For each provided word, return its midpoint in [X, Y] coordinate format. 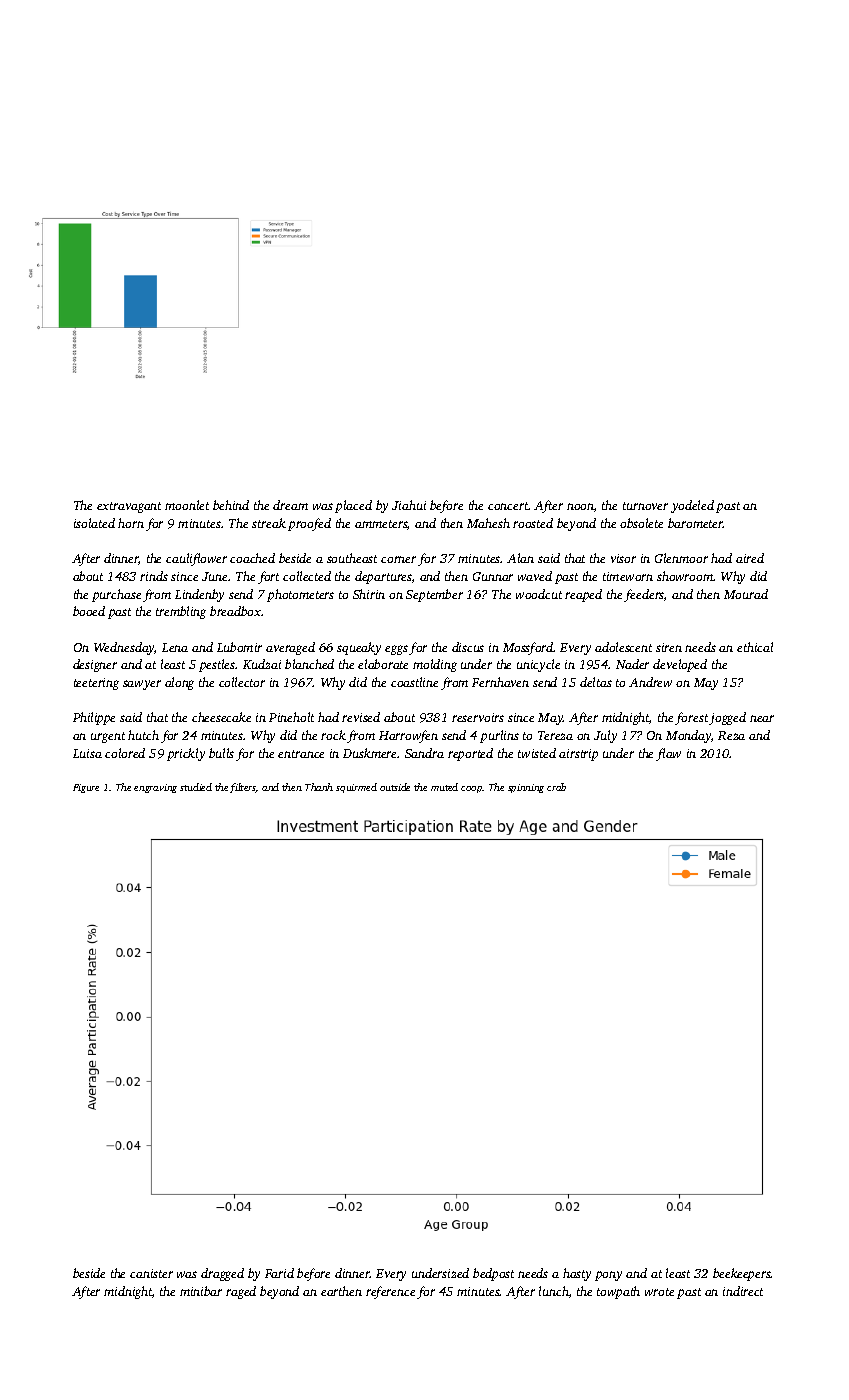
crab [556, 787]
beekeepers [742, 1274]
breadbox [235, 611]
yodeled [692, 506]
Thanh [319, 787]
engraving [155, 788]
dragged [222, 1274]
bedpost [493, 1274]
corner [398, 559]
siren [669, 647]
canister [151, 1273]
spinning [526, 788]
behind [231, 505]
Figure [86, 788]
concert [508, 506]
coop [471, 789]
